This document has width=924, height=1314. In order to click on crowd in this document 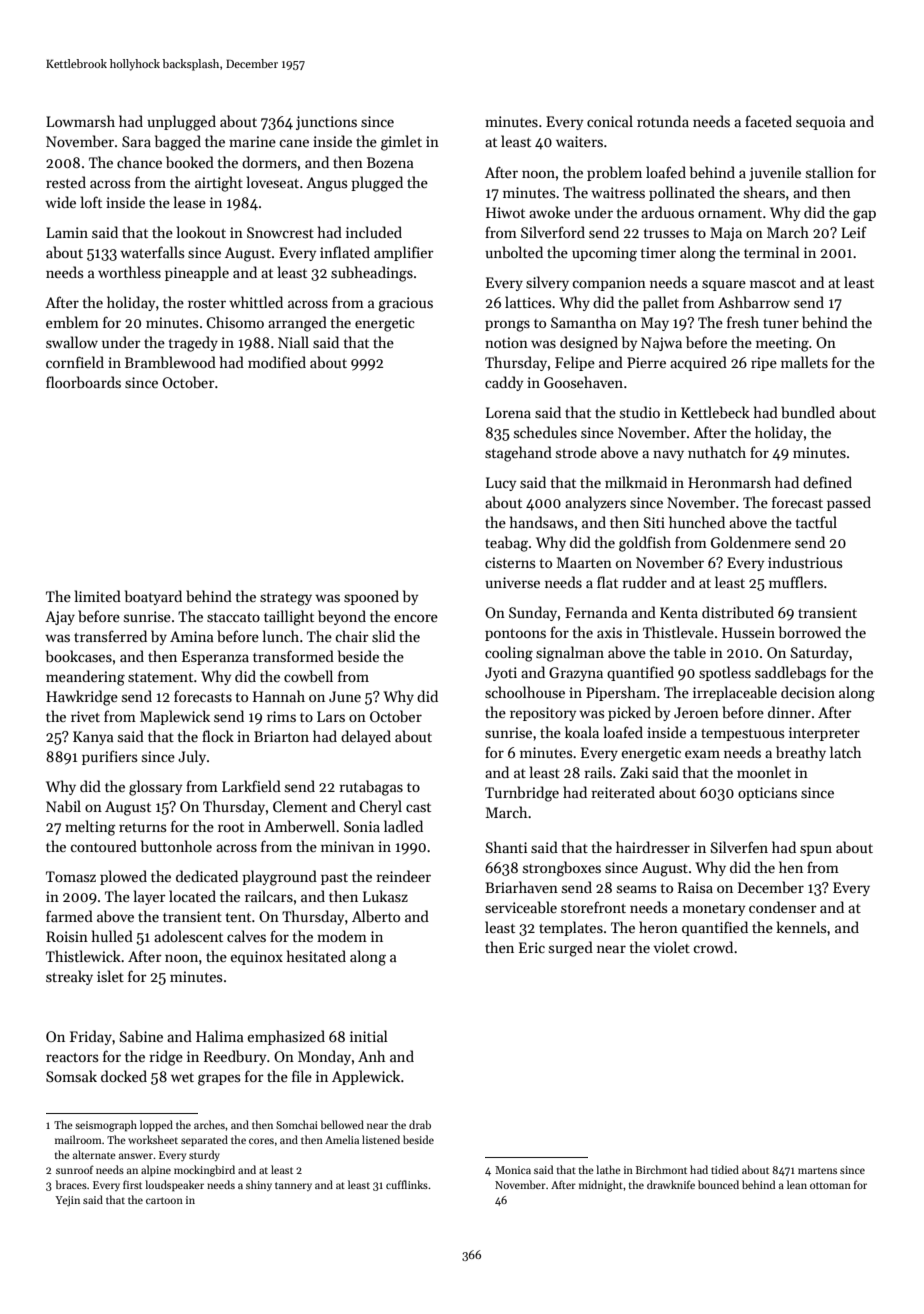, I will do `click(713, 947)`.
